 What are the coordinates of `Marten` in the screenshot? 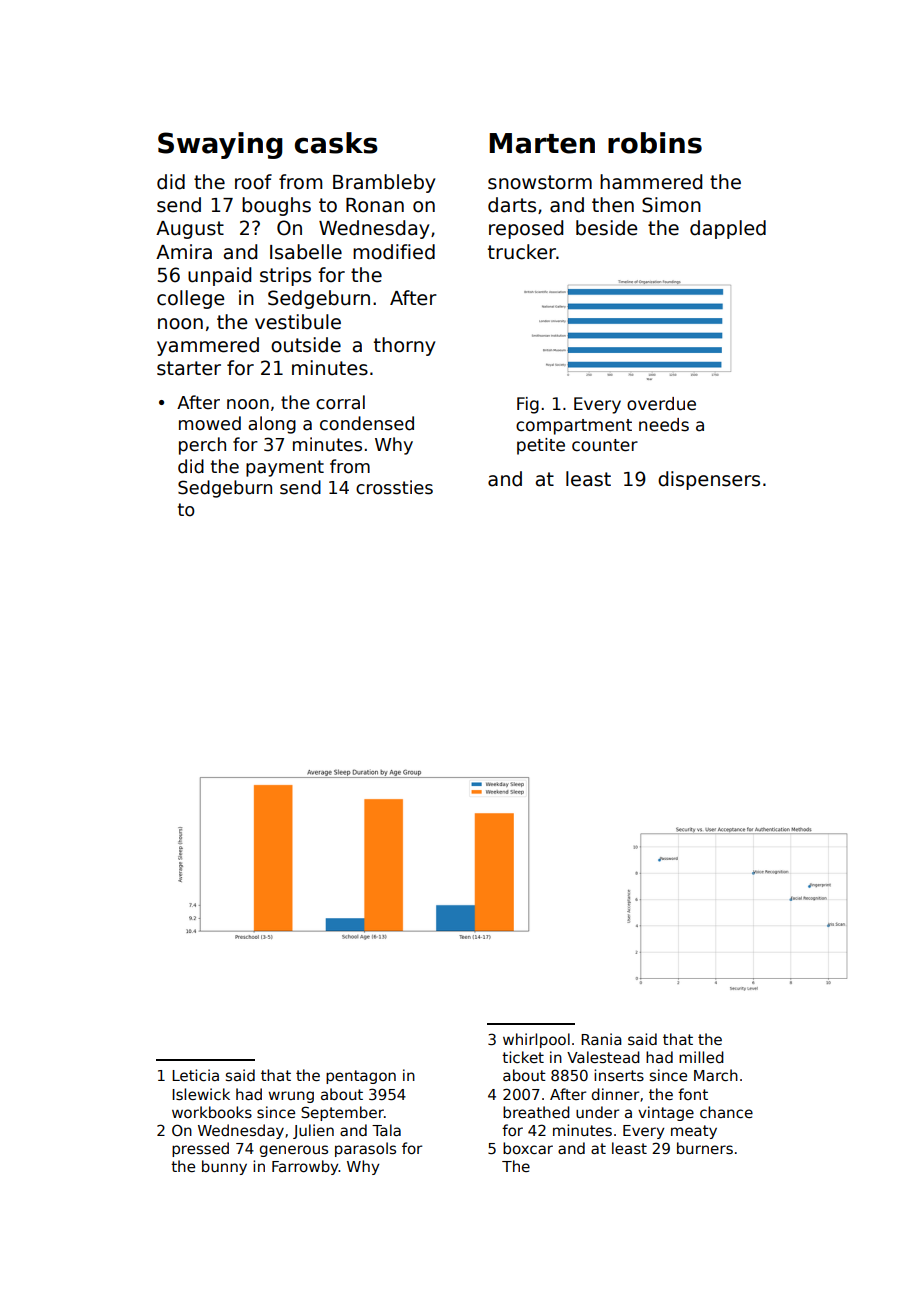 It's located at (542, 143).
